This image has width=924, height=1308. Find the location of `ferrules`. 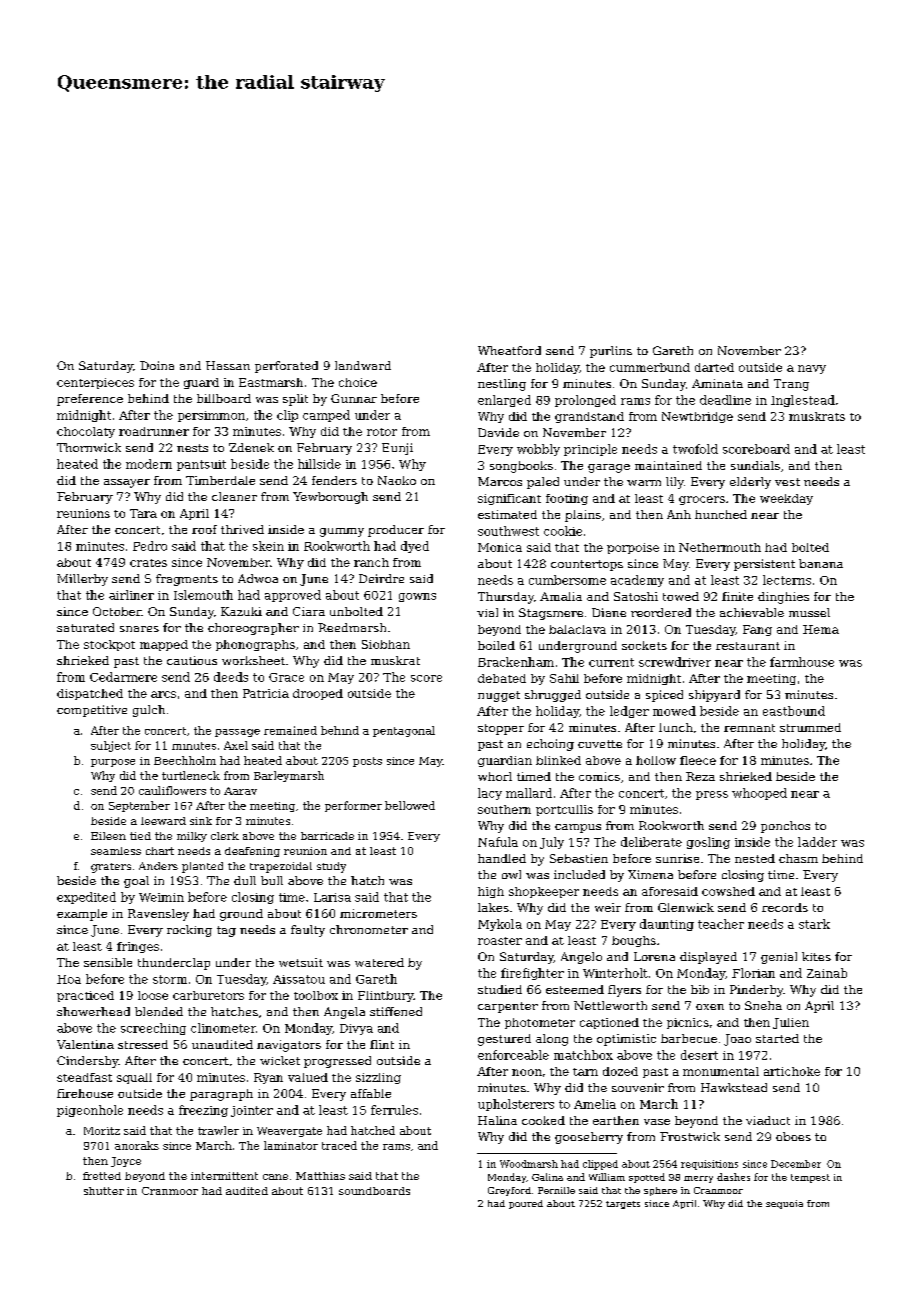

ferrules is located at coordinates (394, 1110).
